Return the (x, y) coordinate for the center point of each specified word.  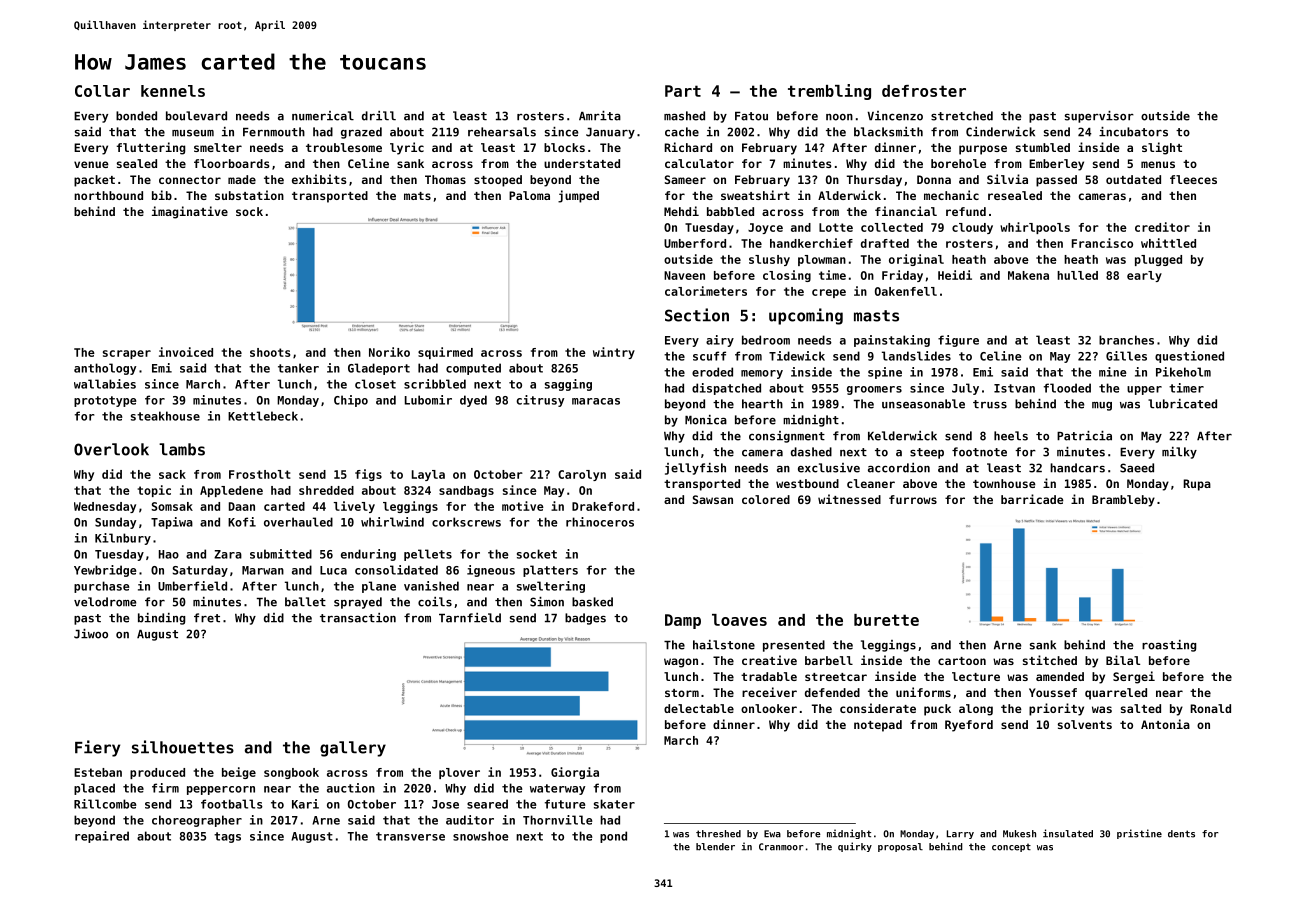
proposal (900, 847)
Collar (102, 91)
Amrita (600, 116)
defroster (924, 91)
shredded (326, 490)
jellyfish (695, 469)
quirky (855, 847)
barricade (1032, 499)
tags (227, 837)
